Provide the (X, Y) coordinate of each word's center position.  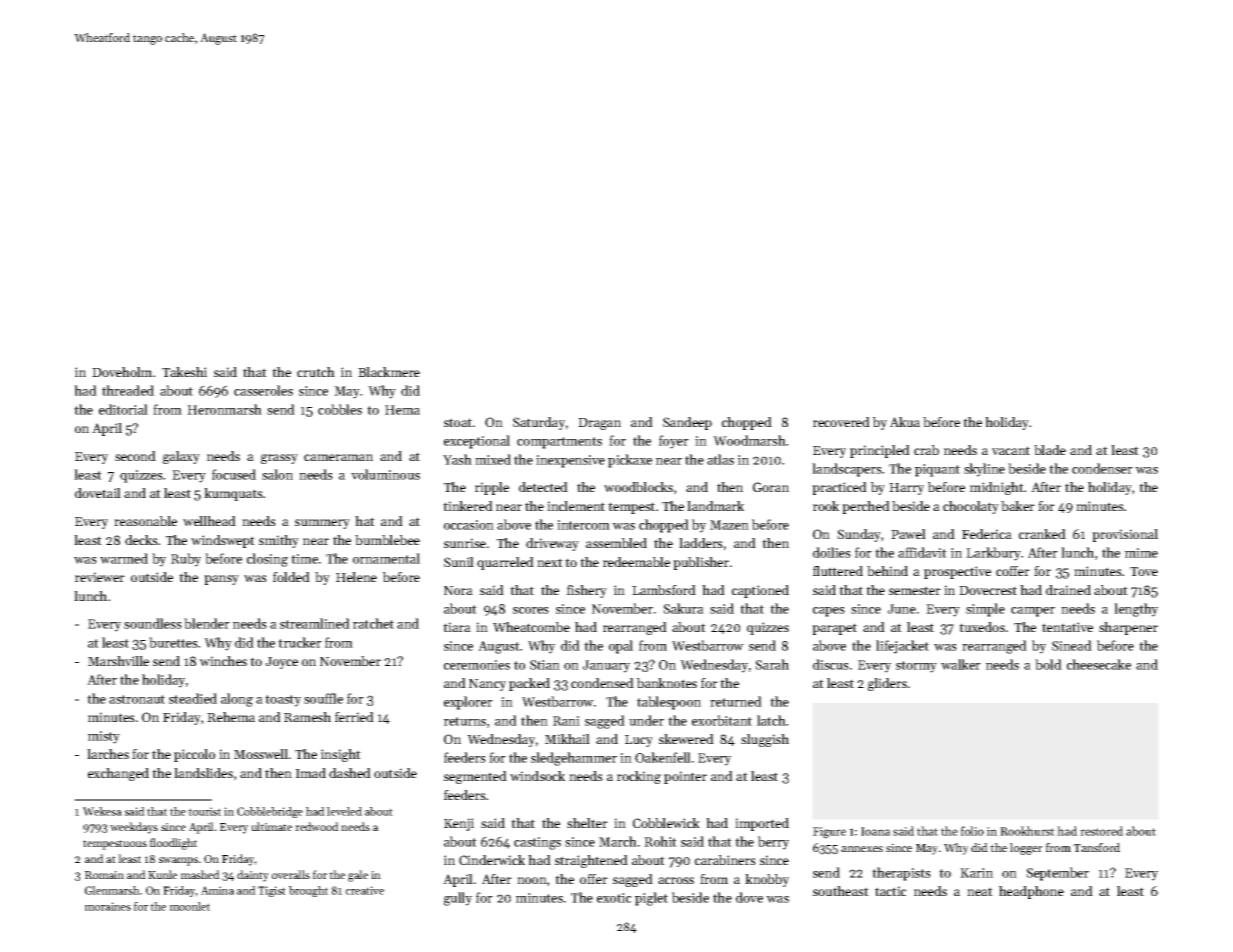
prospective (957, 572)
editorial (123, 409)
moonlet (190, 906)
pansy (221, 580)
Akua (905, 422)
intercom (583, 525)
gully (458, 899)
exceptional (477, 442)
